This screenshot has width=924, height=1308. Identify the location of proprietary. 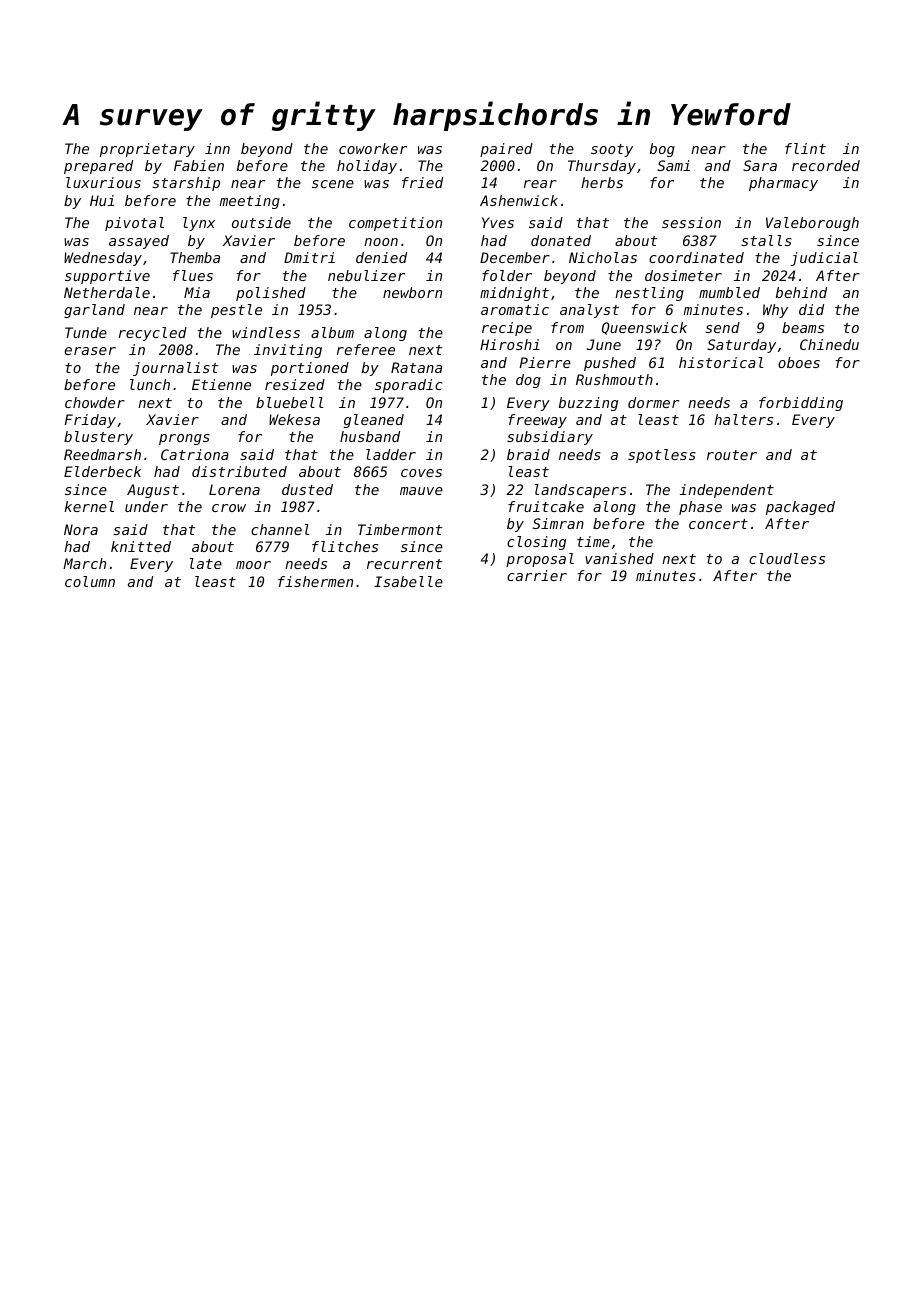
(147, 150).
